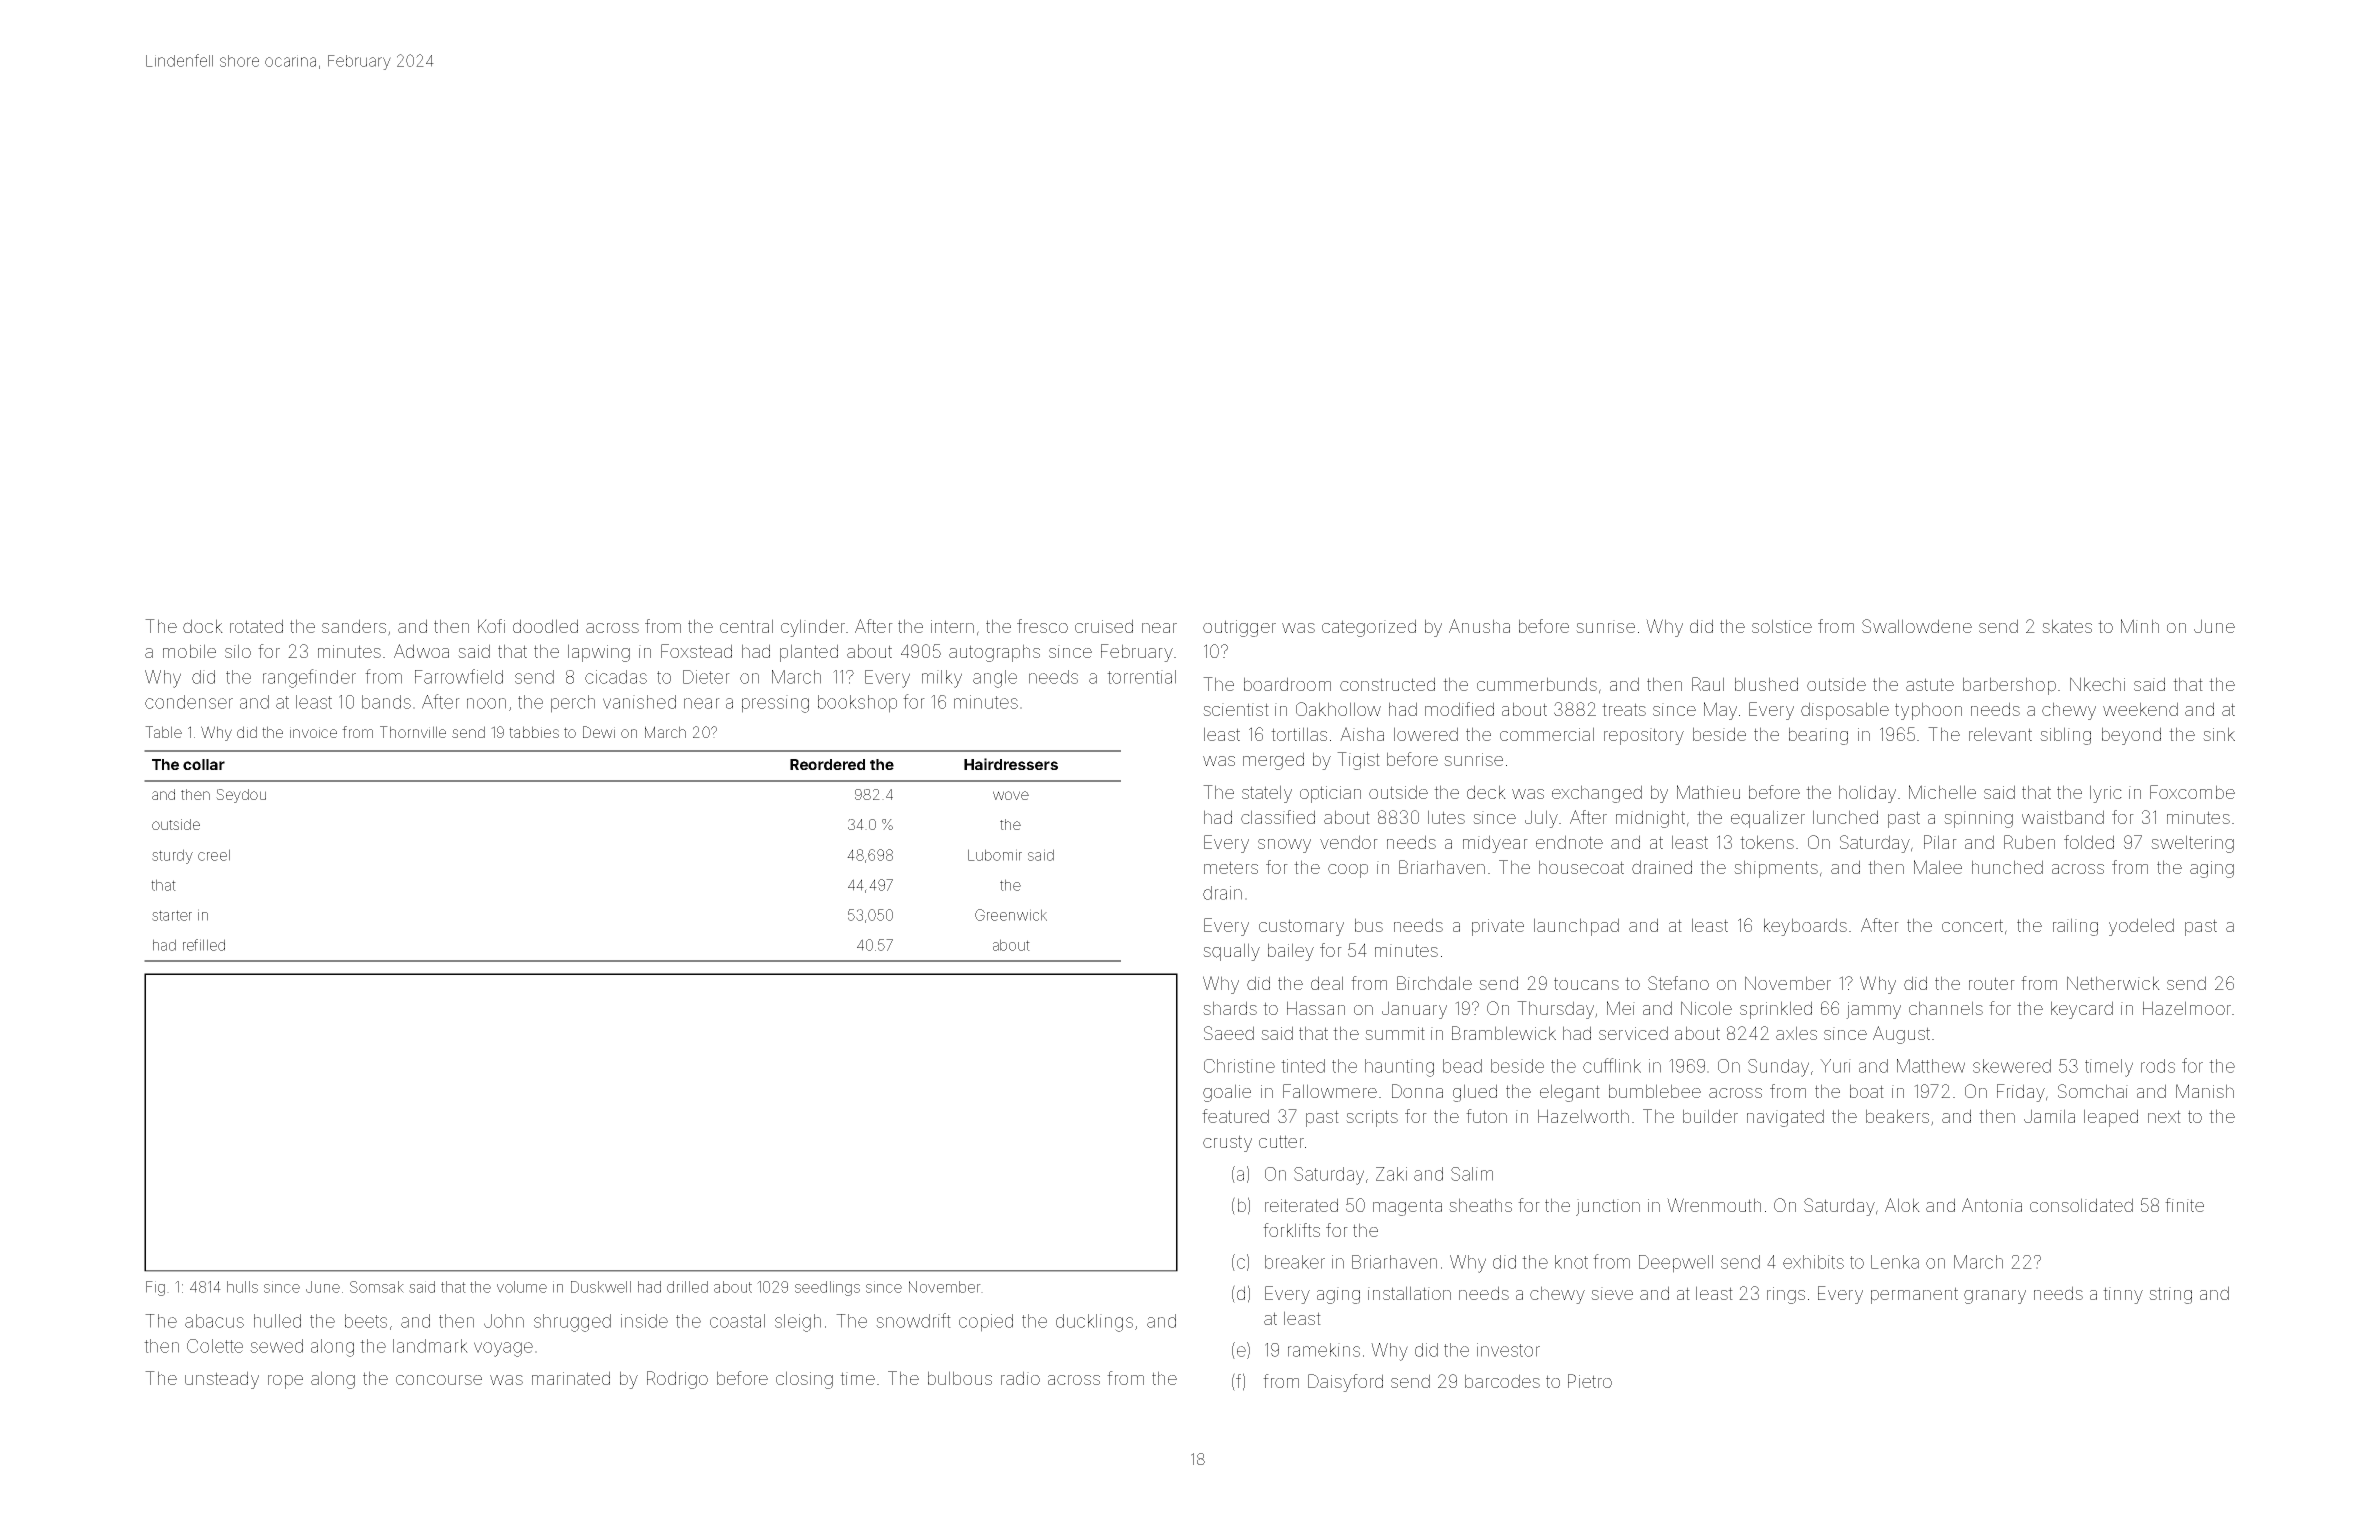 The height and width of the screenshot is (1540, 2380). Describe the element at coordinates (189, 651) in the screenshot. I see `mobile` at that location.
